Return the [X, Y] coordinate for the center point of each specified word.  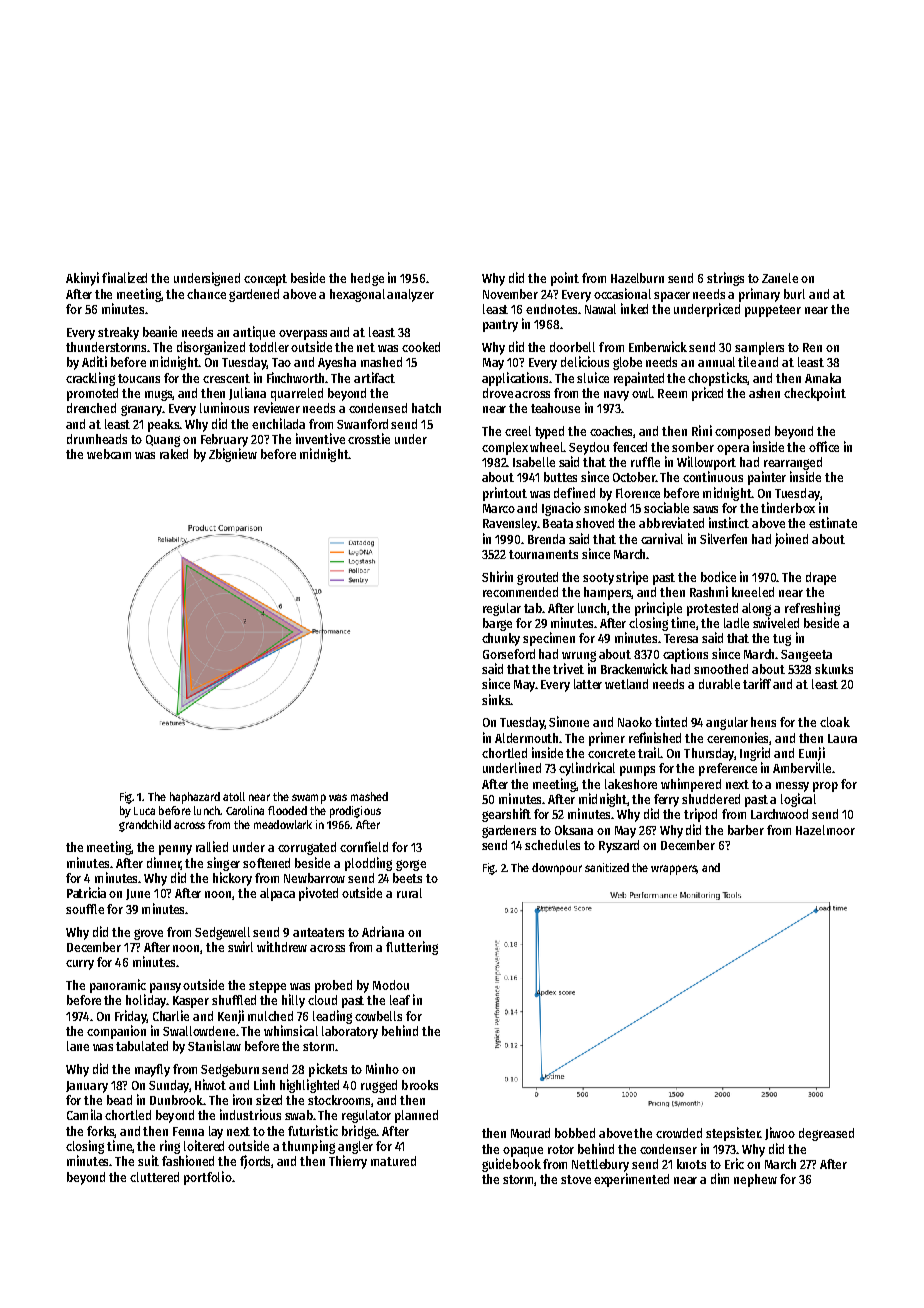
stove [576, 1179]
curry [80, 965]
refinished [655, 737]
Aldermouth [527, 738]
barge [497, 624]
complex [505, 448]
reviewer [277, 407]
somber [693, 447]
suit [148, 1160]
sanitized [607, 867]
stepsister [733, 1134]
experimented [631, 1180]
